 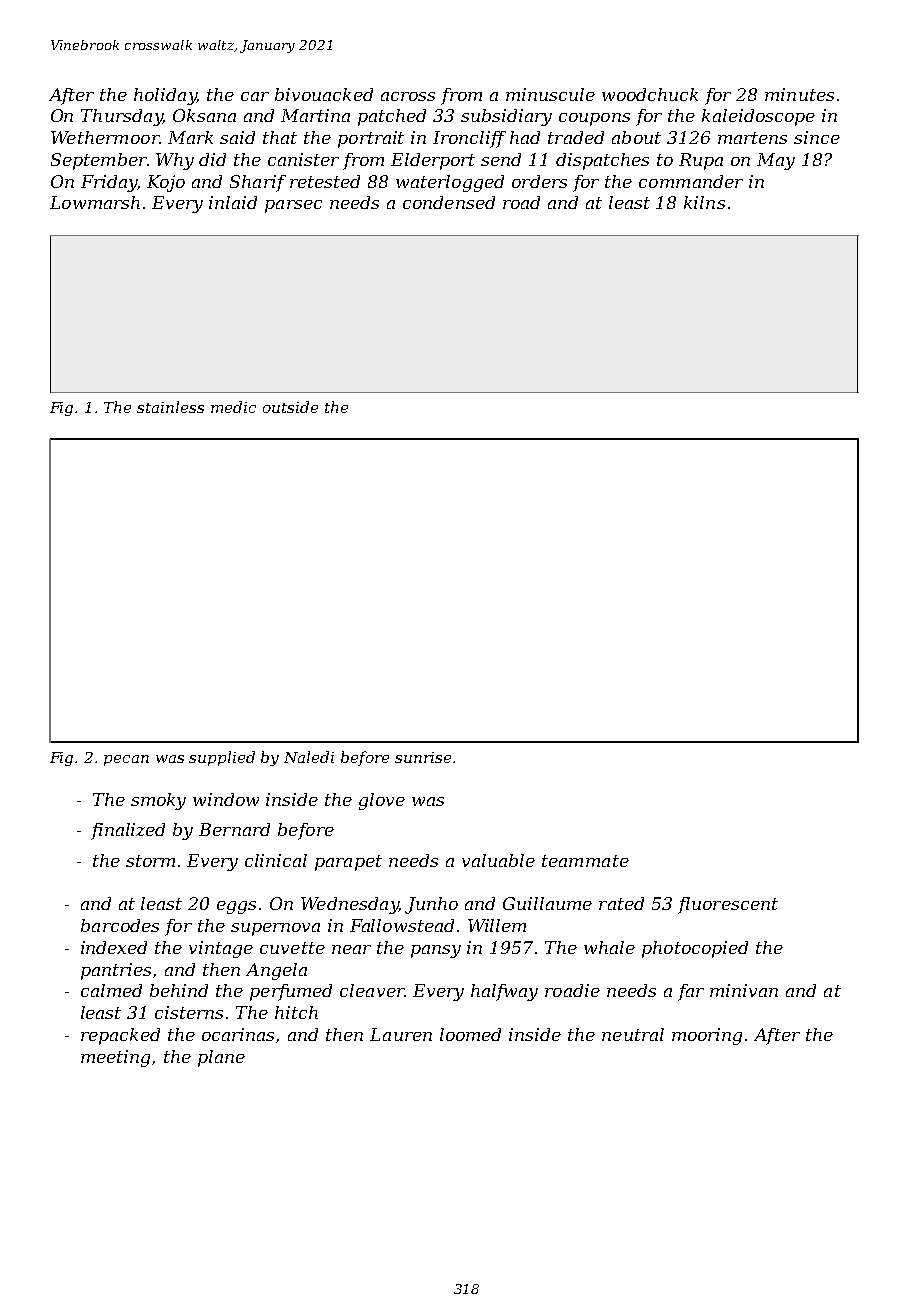 I want to click on teammate, so click(x=585, y=861).
